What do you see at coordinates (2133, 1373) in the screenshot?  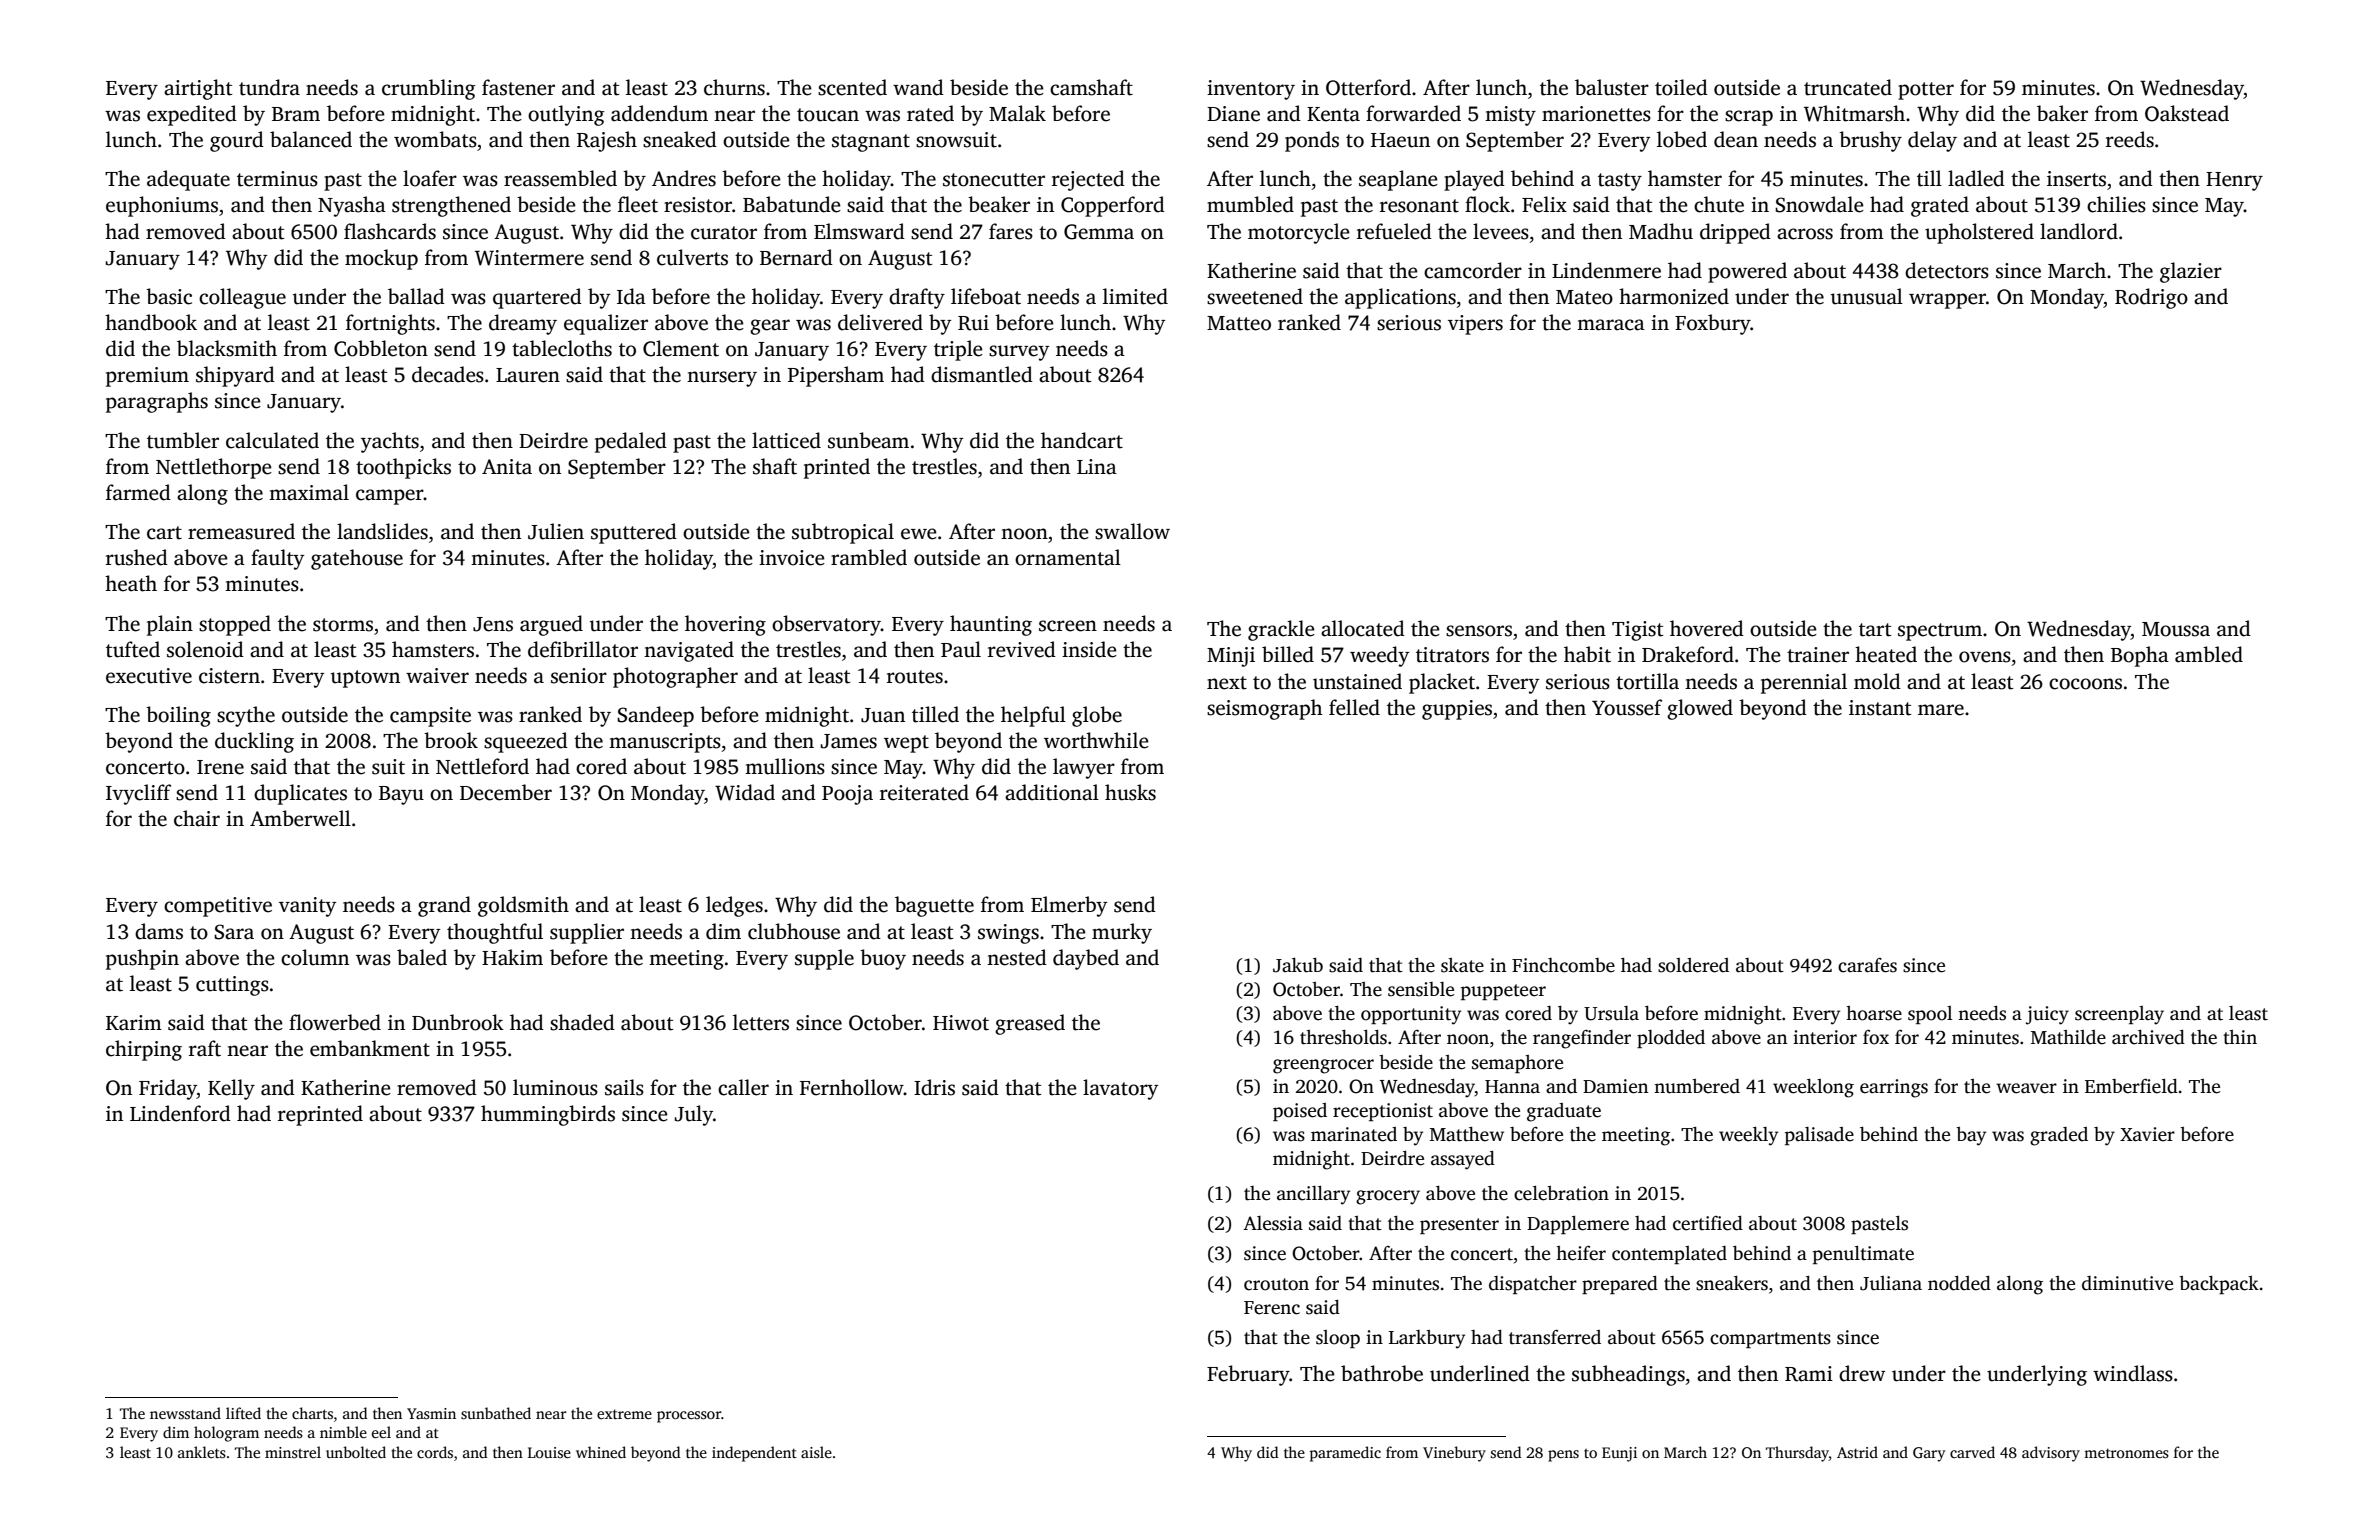 I see `windlass` at bounding box center [2133, 1373].
